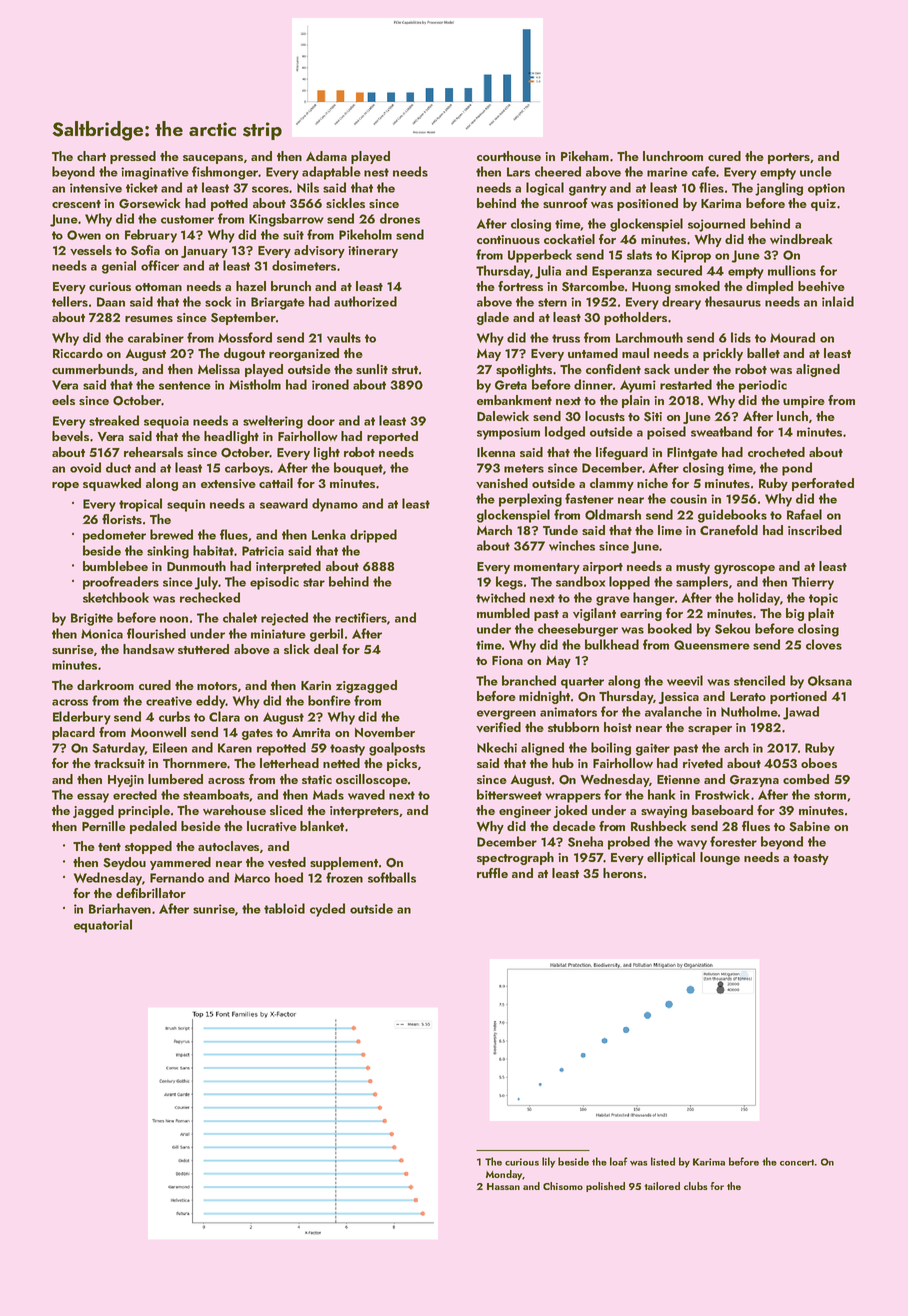  What do you see at coordinates (114, 536) in the page?
I see `pedometer` at bounding box center [114, 536].
